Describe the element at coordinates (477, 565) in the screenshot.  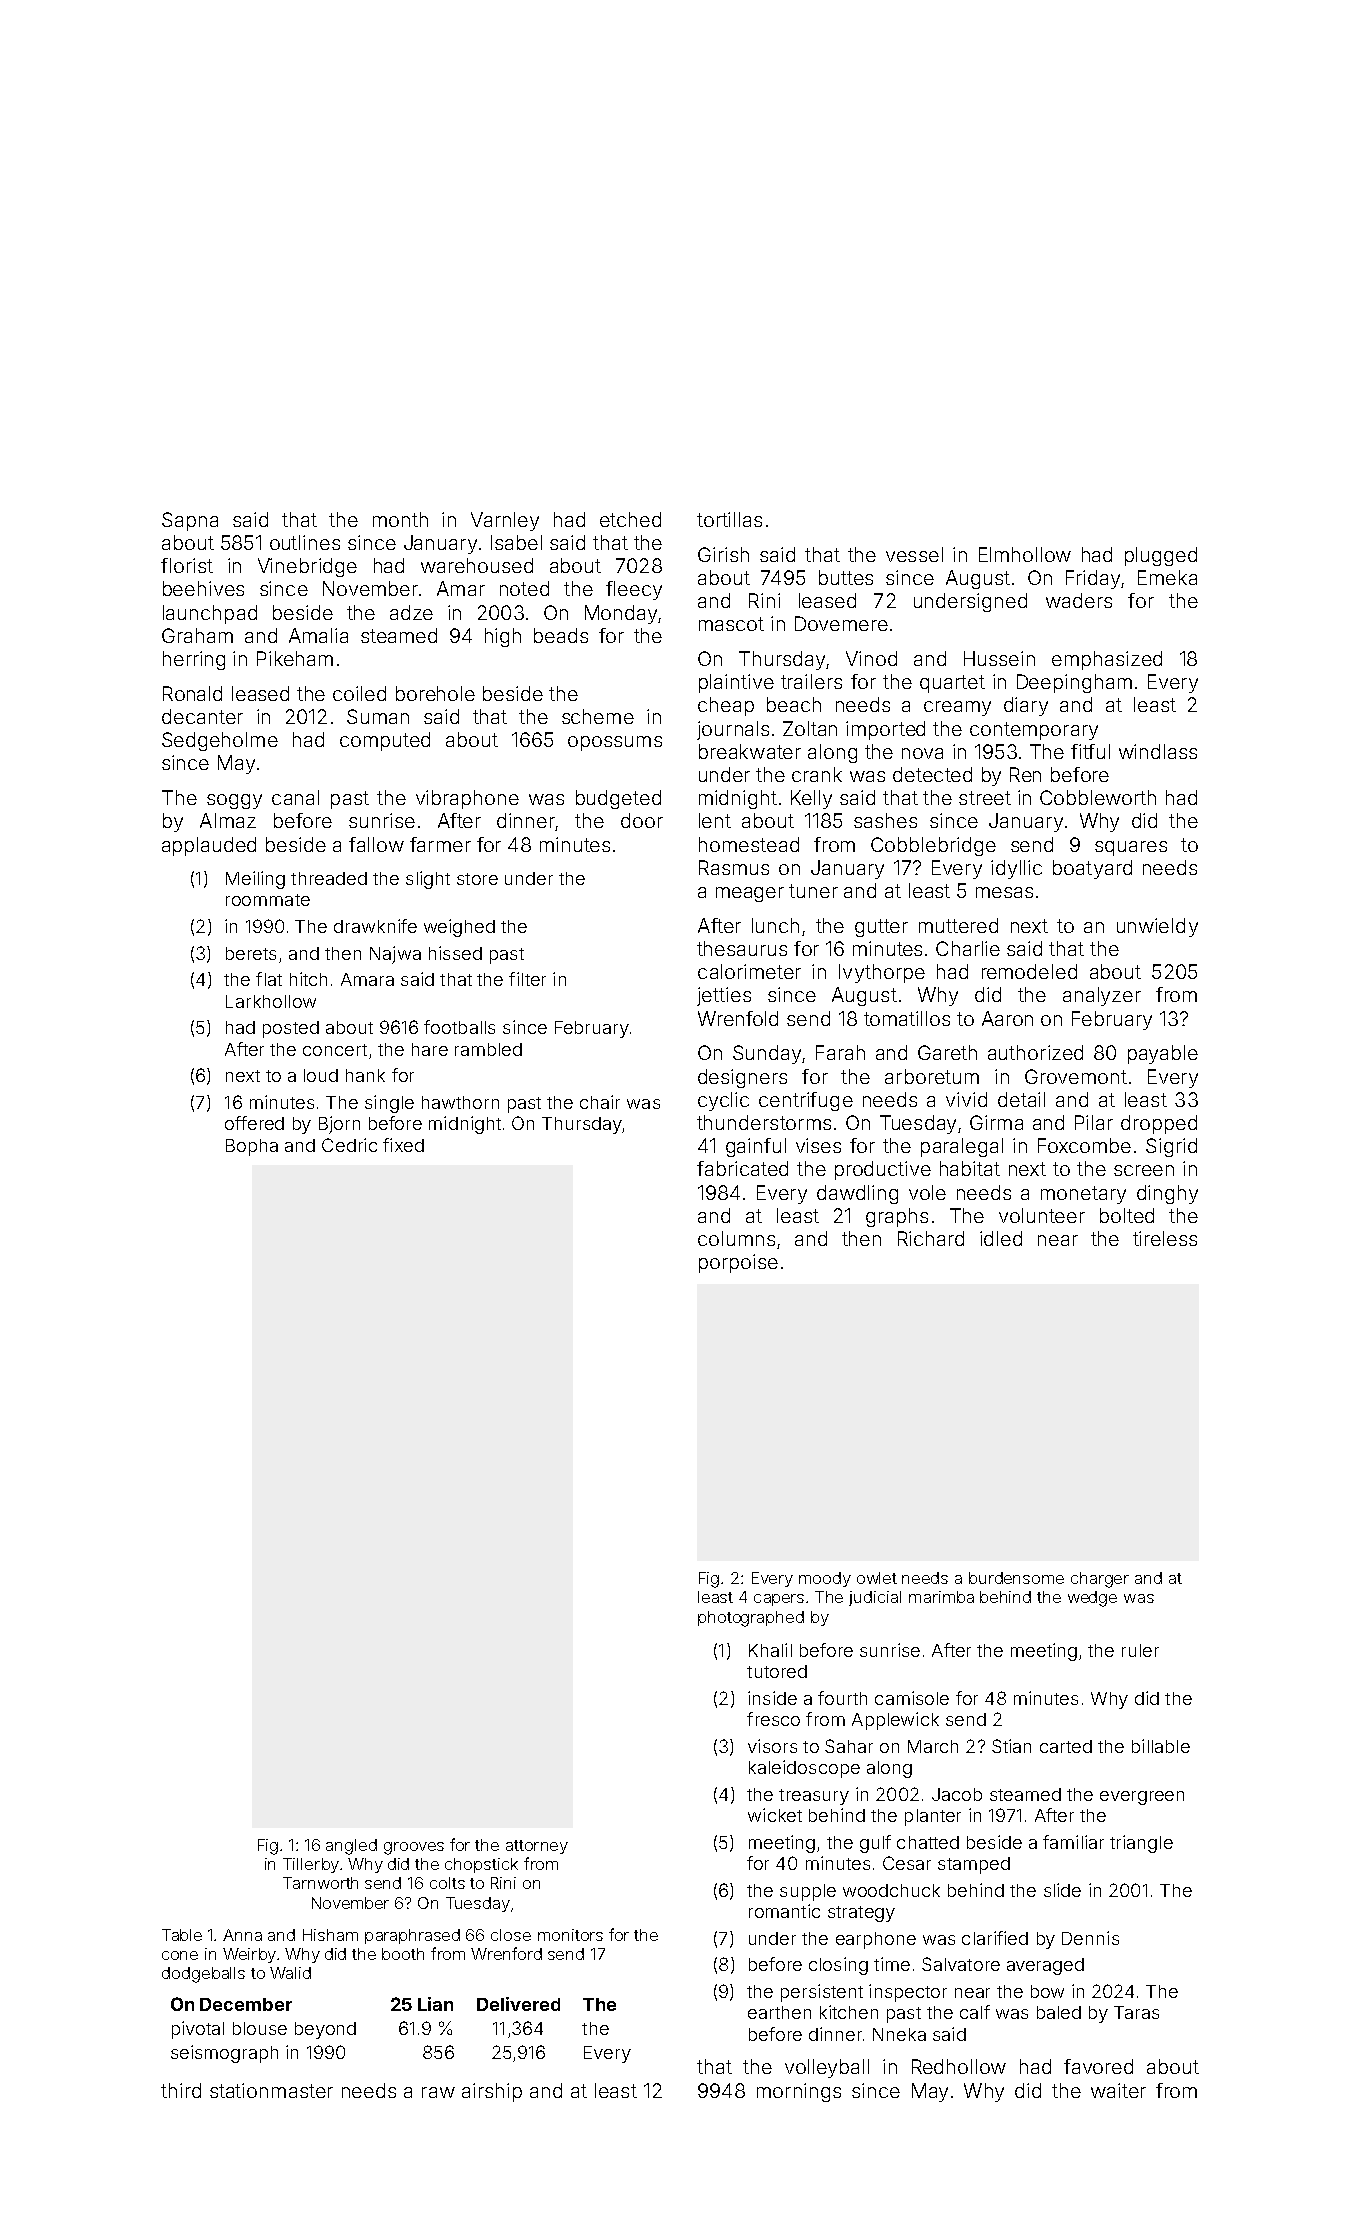
I see `warehoused` at that location.
